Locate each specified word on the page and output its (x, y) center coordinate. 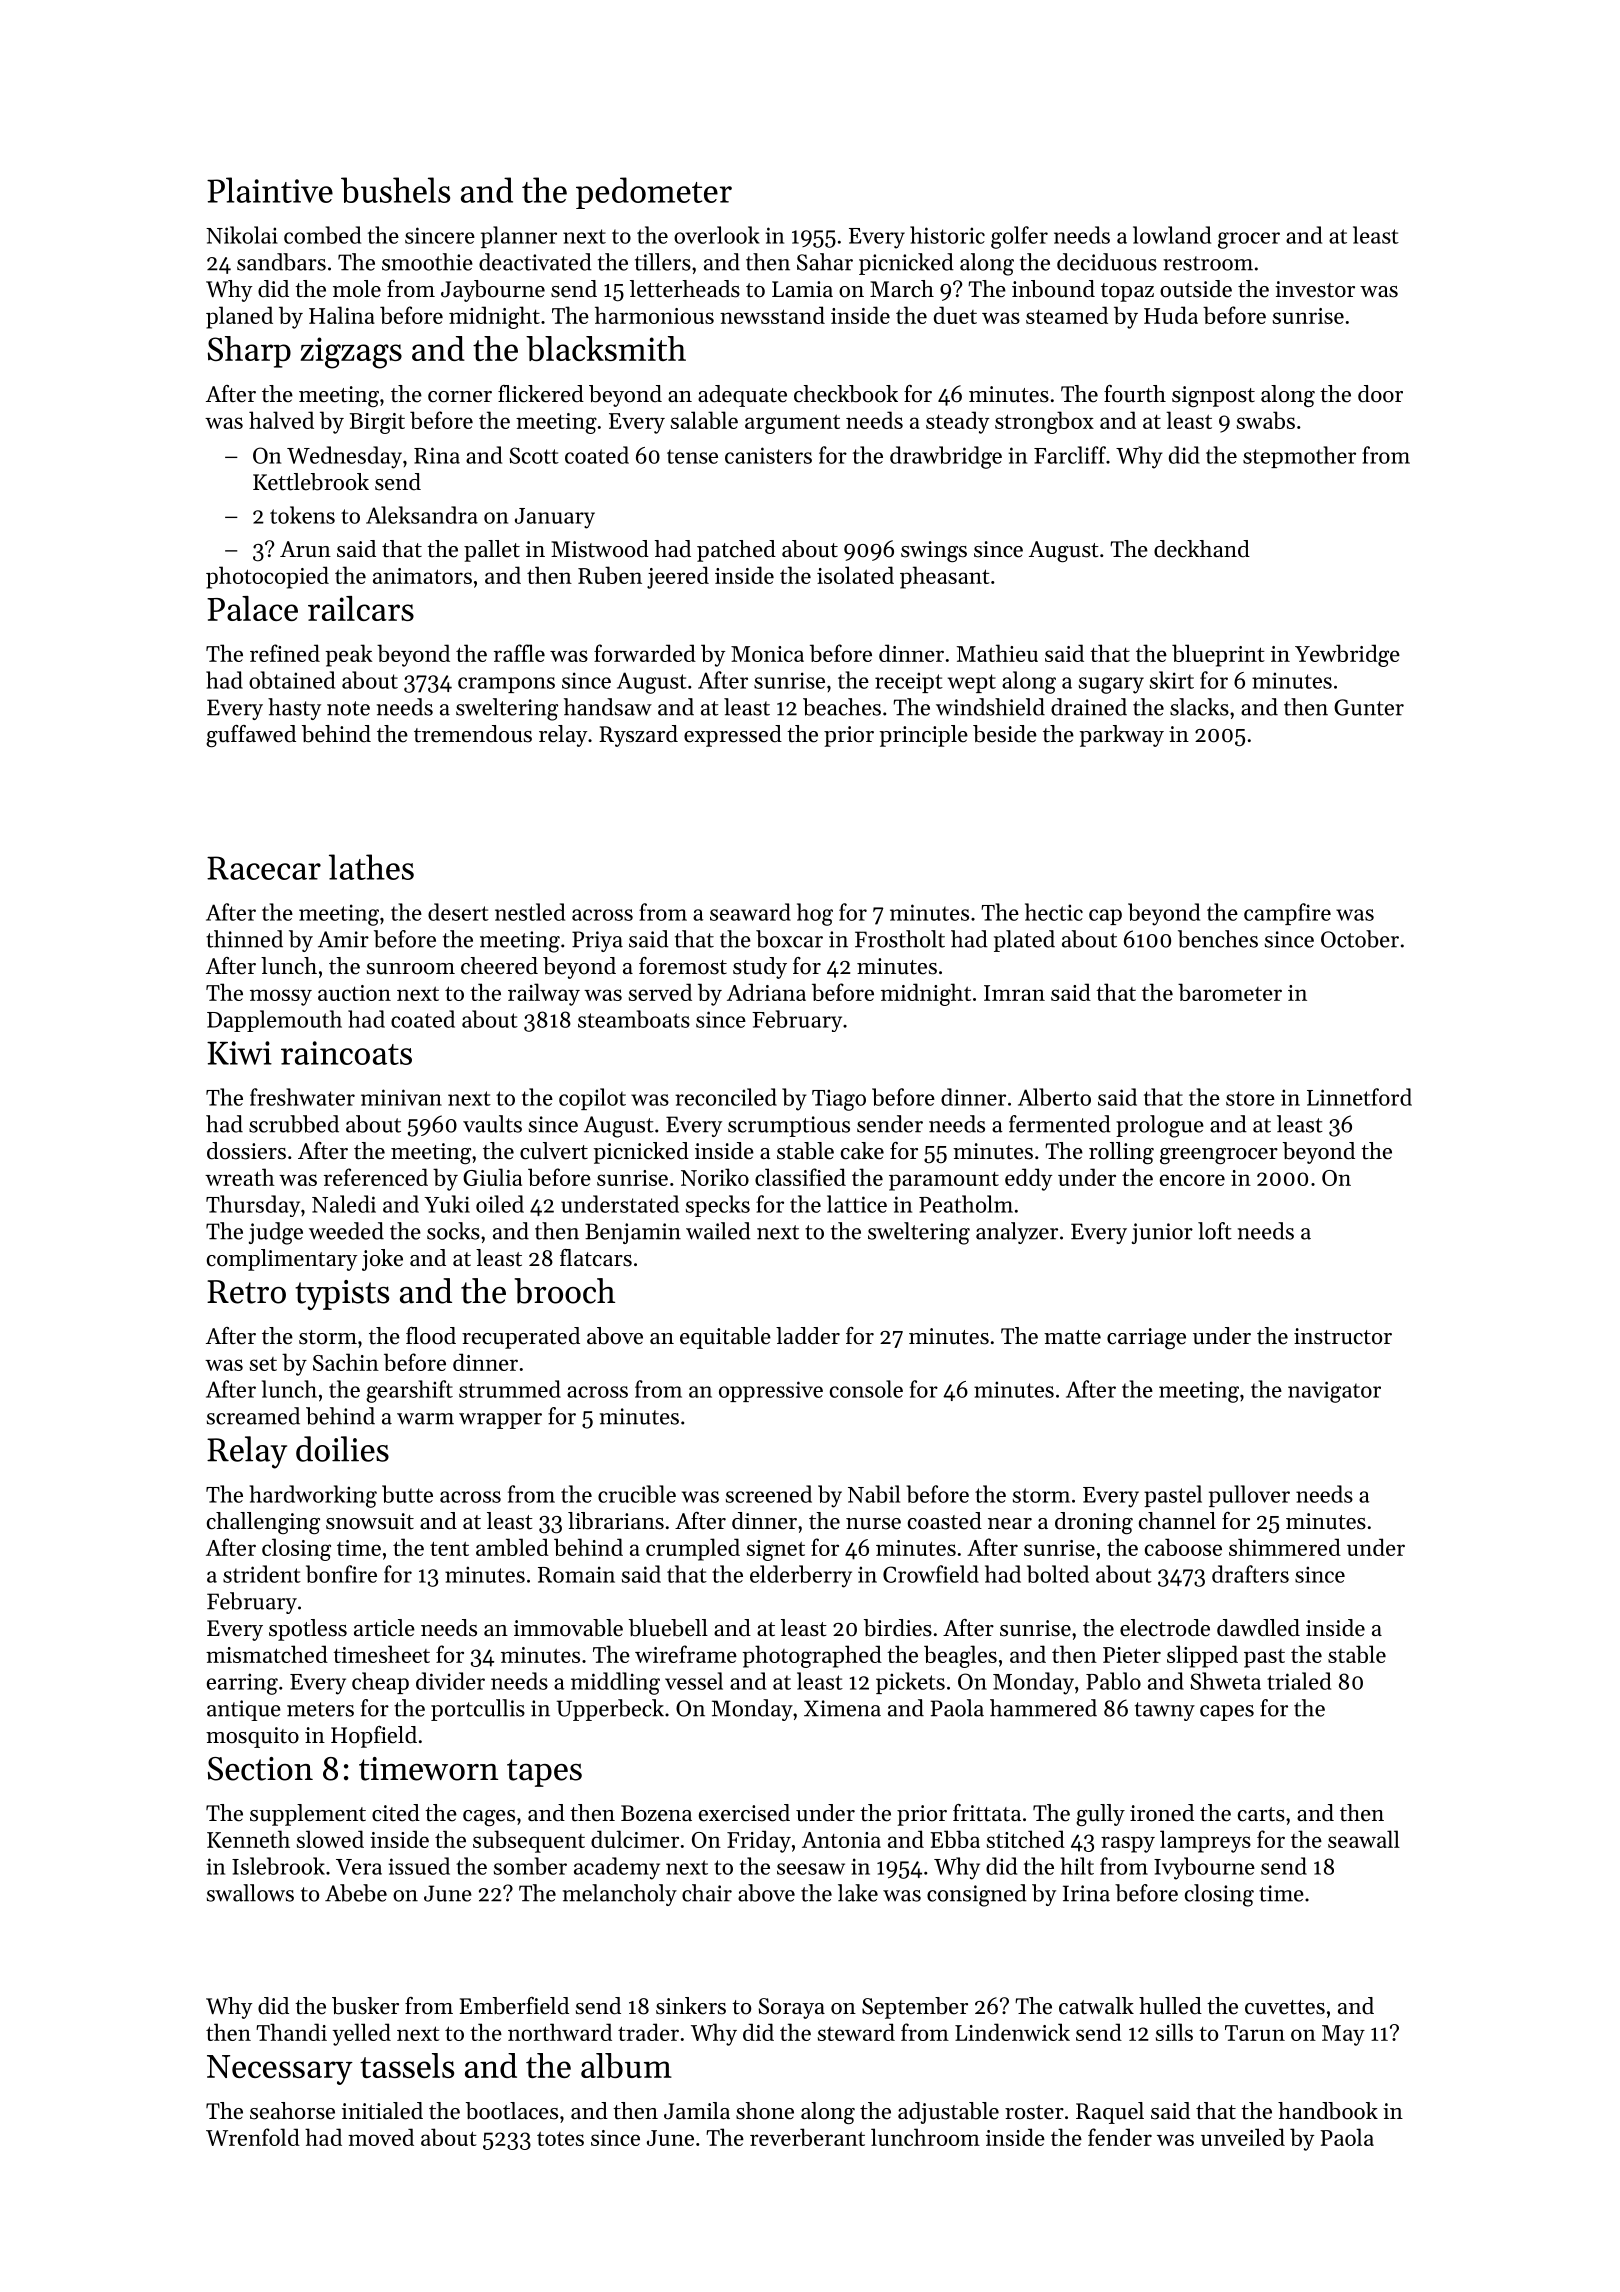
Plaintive (270, 190)
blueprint (1218, 655)
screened (769, 1494)
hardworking (313, 1496)
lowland (1172, 235)
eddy (1028, 1179)
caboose (1183, 1547)
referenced (376, 1177)
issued (419, 1866)
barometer (1230, 992)
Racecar (264, 868)
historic (947, 235)
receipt (909, 682)
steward (856, 2032)
